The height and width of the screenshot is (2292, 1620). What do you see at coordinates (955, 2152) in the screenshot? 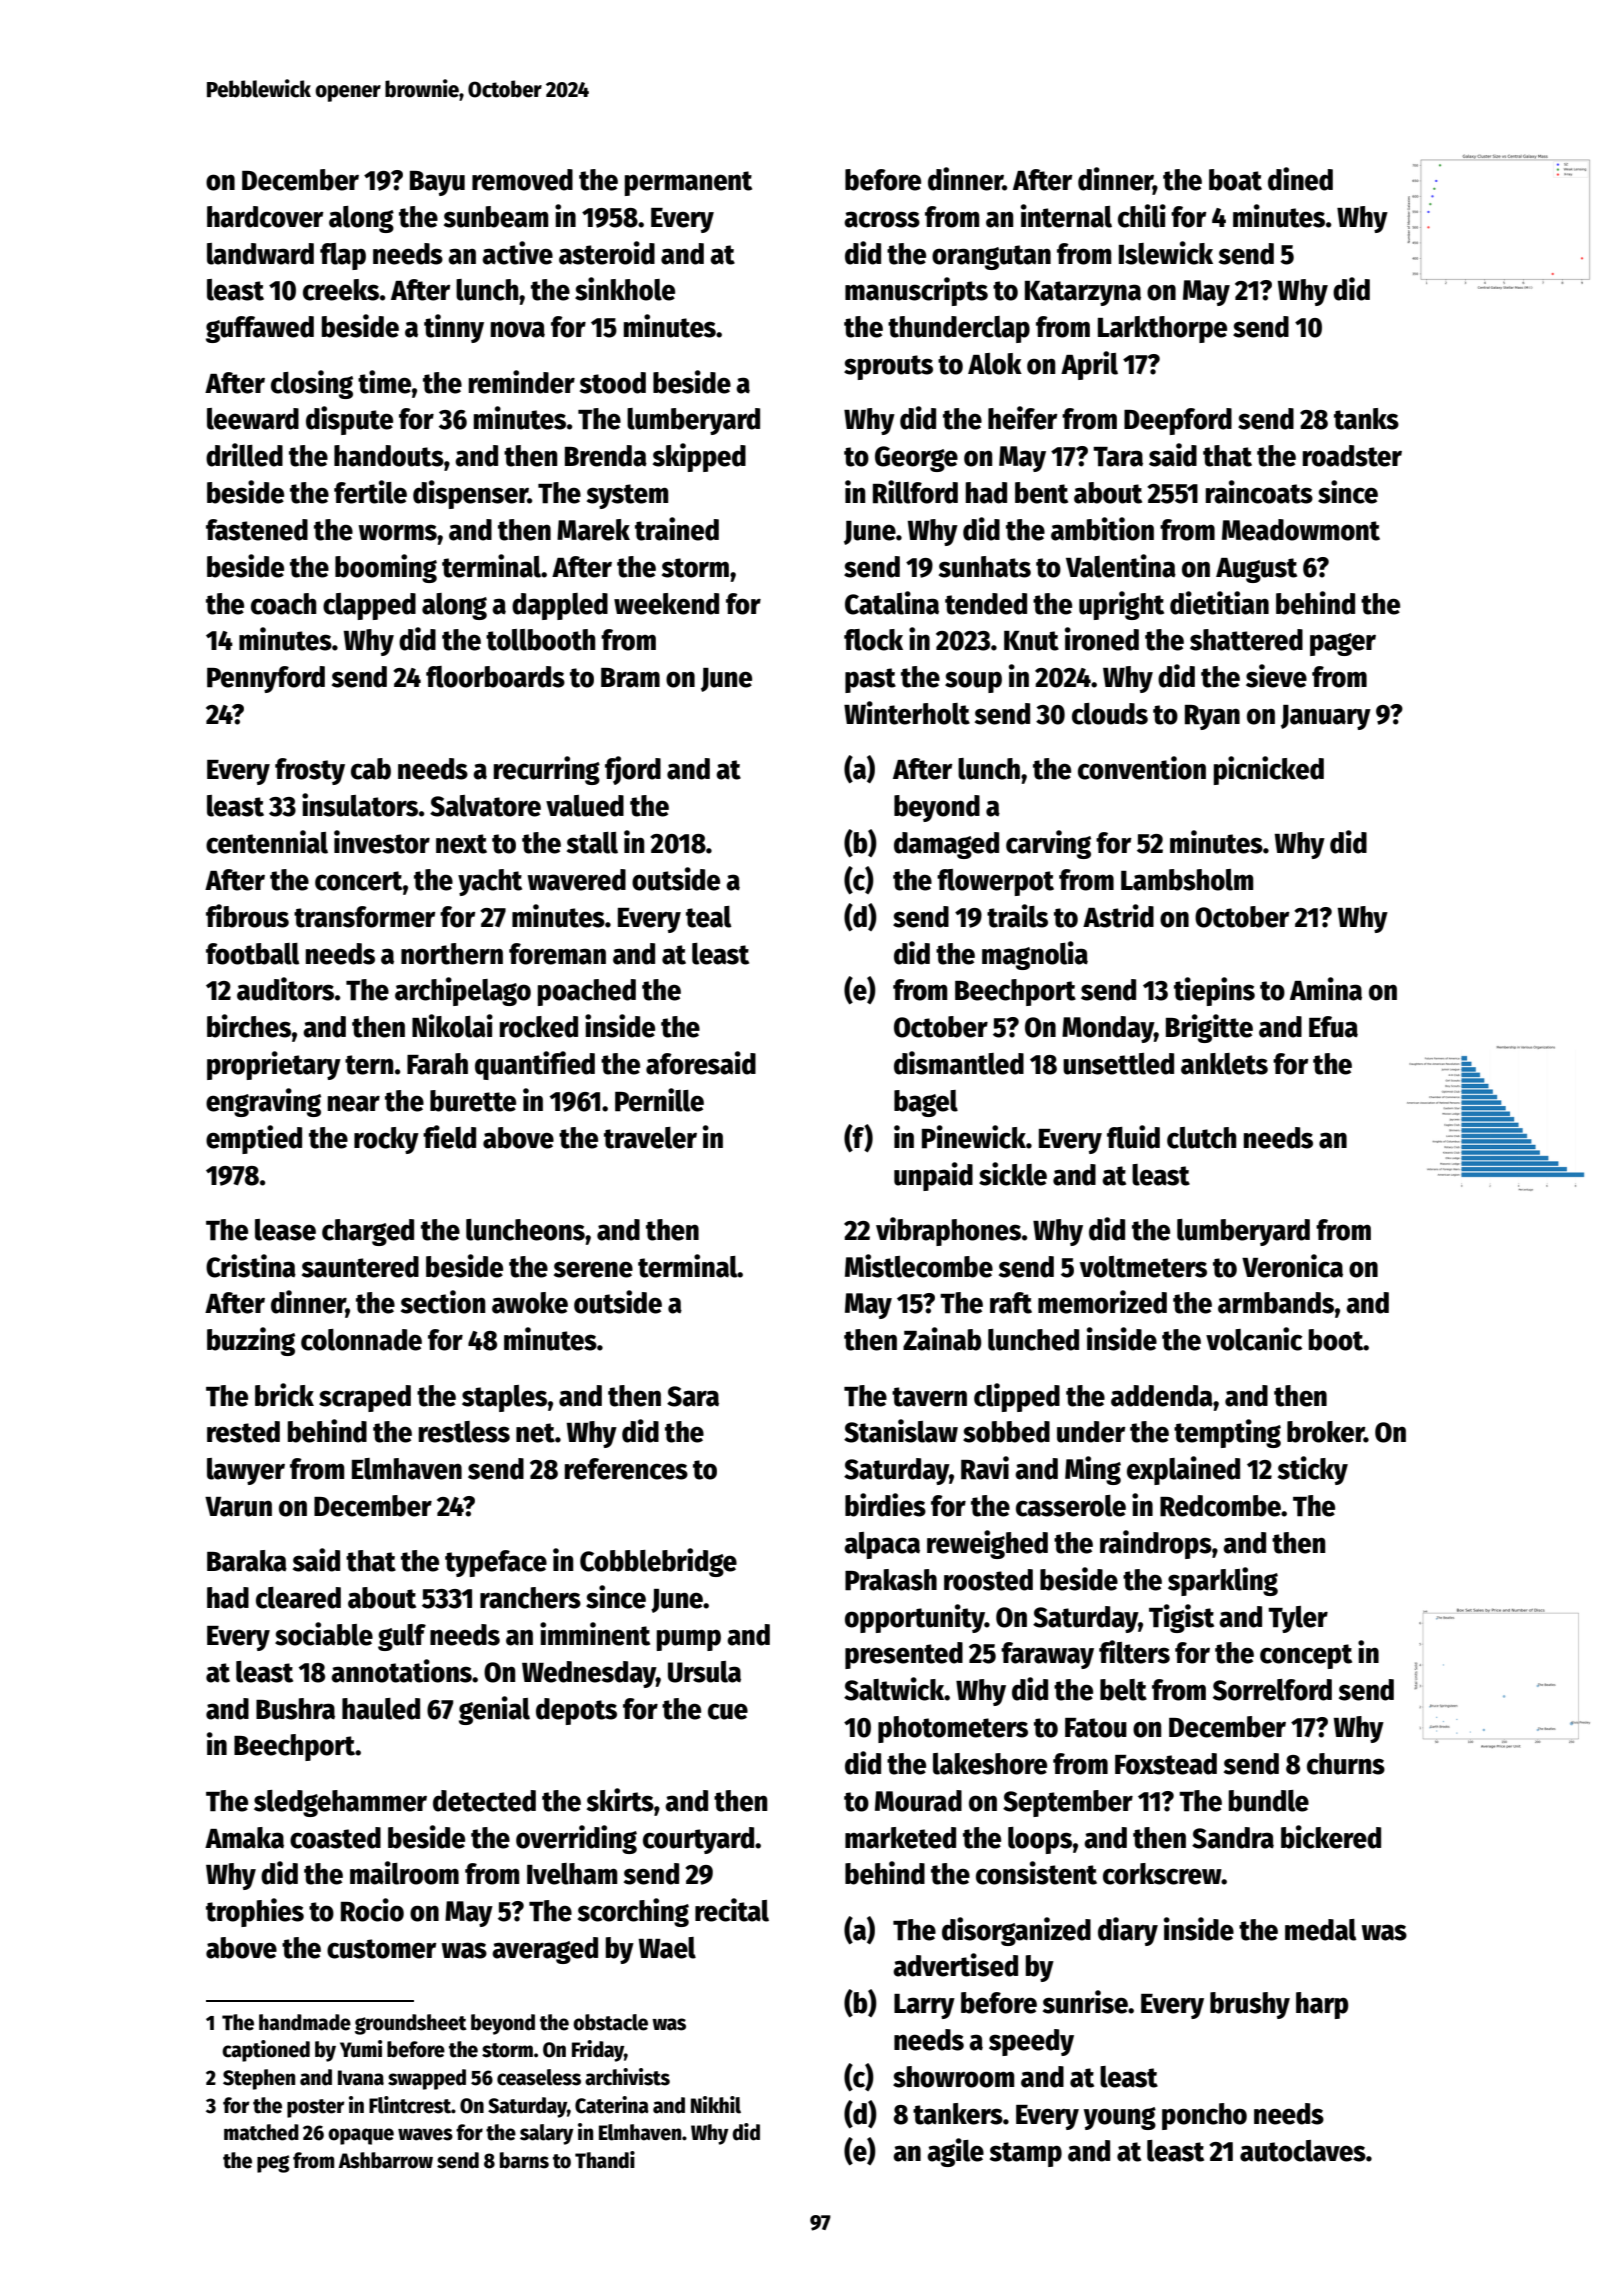
I see `agile` at bounding box center [955, 2152].
